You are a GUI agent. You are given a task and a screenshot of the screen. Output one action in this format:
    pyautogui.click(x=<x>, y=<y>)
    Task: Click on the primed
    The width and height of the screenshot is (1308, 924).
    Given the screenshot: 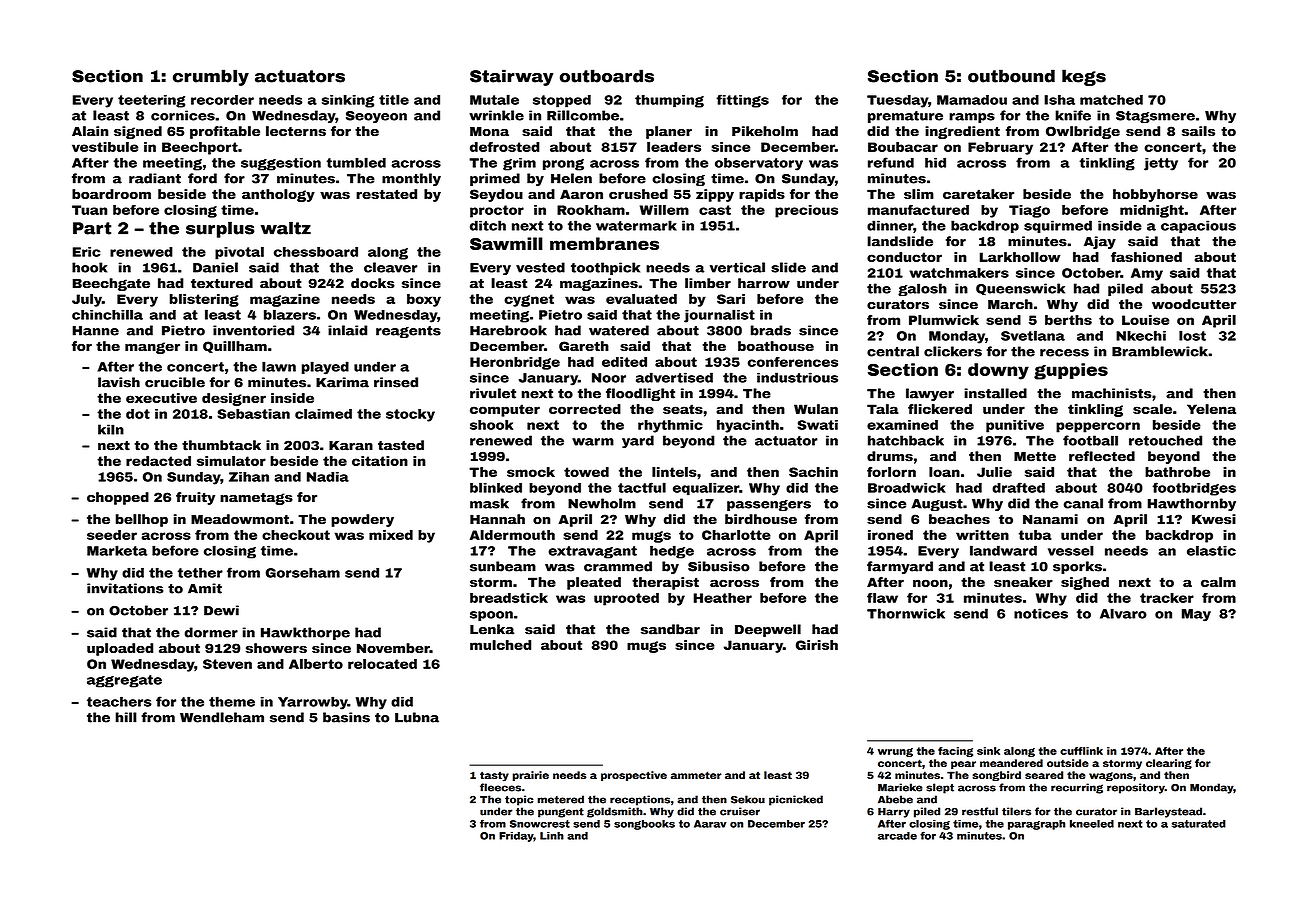 What is the action you would take?
    pyautogui.click(x=495, y=179)
